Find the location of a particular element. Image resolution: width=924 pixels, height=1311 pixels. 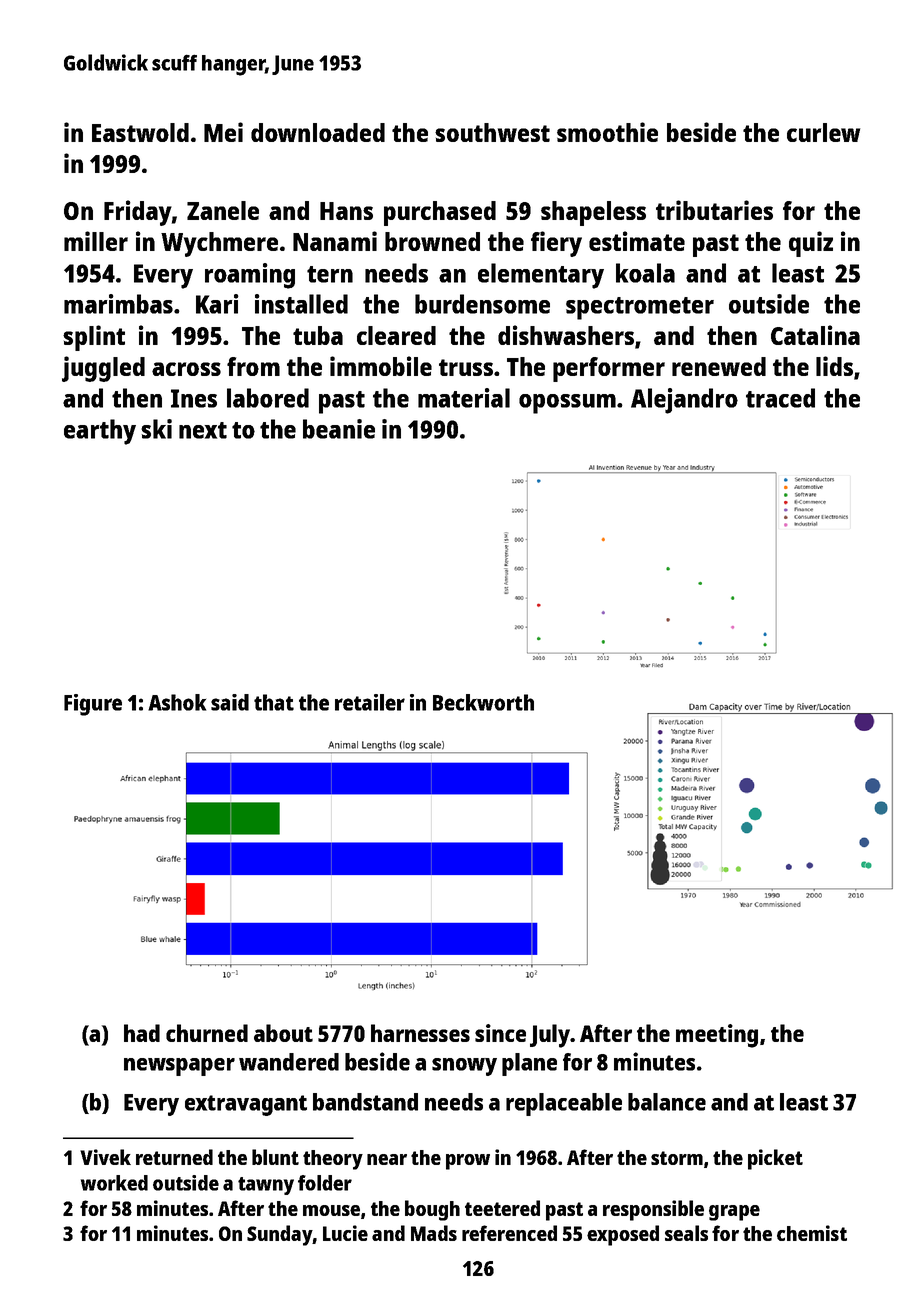

miller is located at coordinates (96, 241).
